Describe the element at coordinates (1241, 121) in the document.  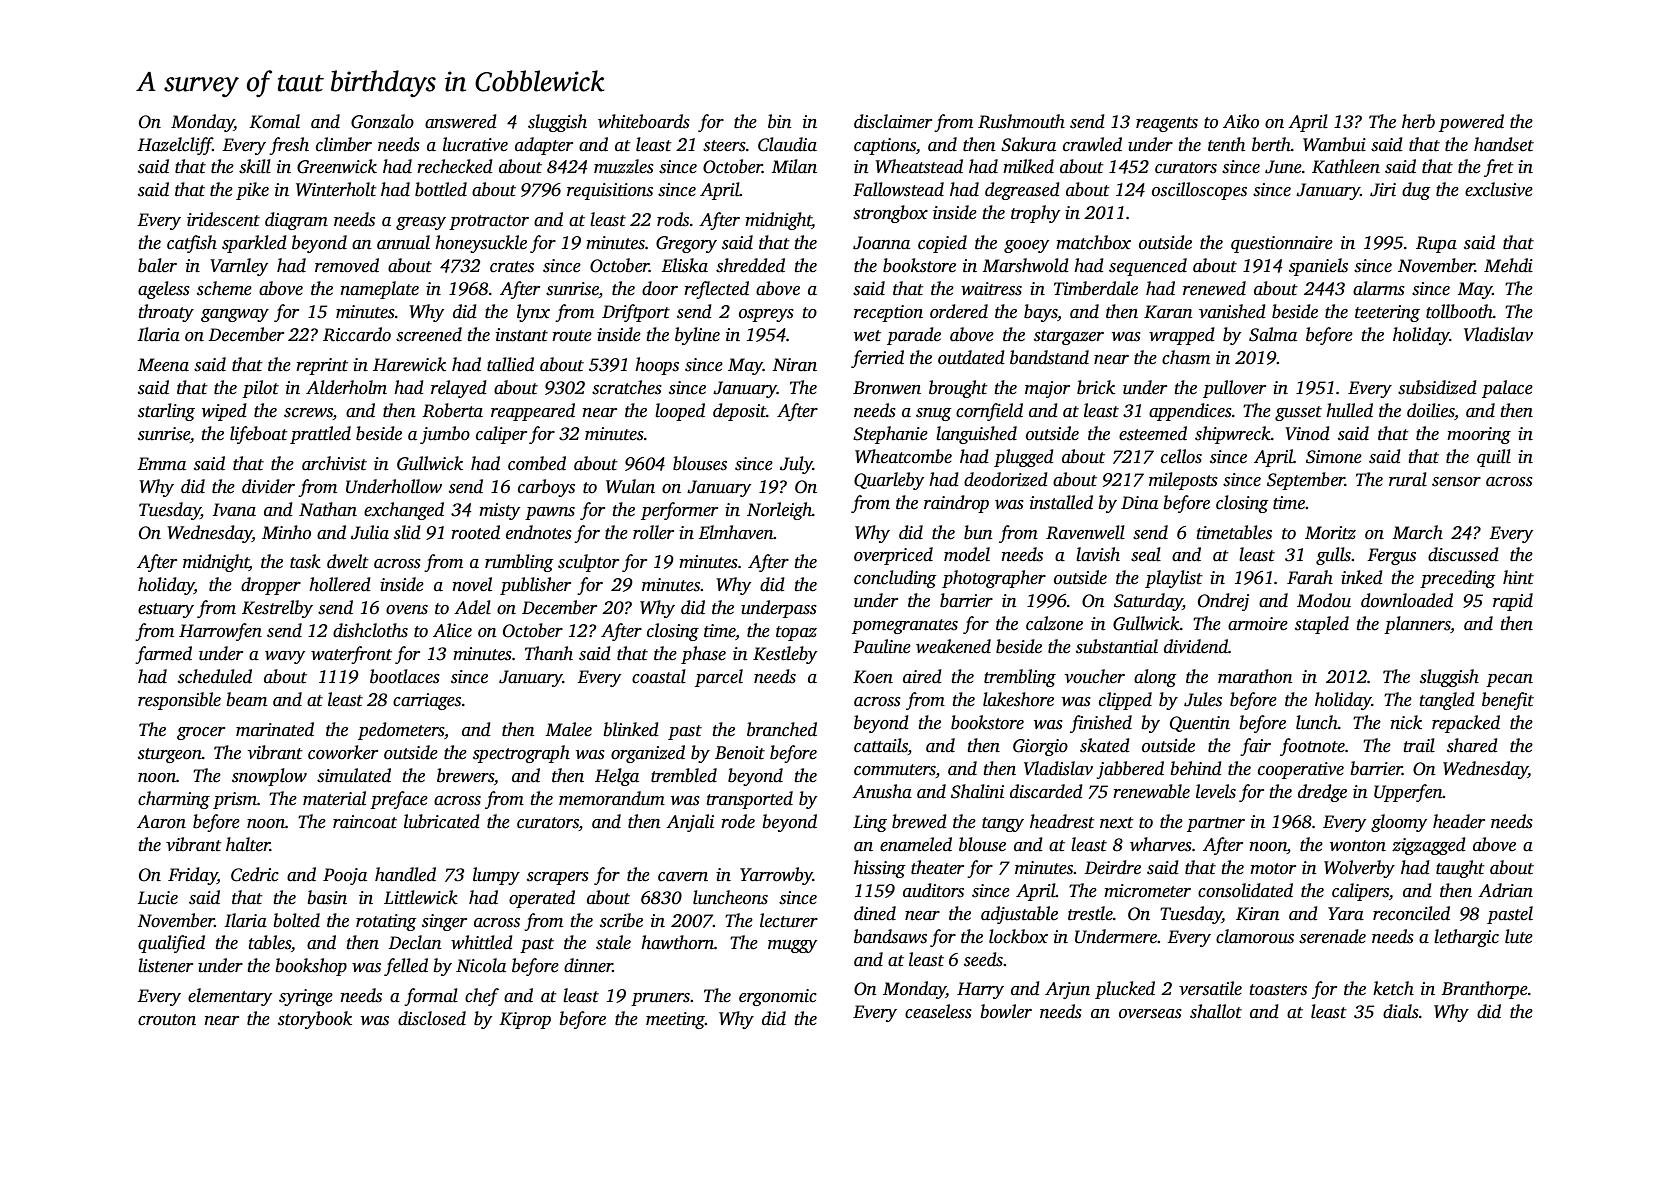
I see `Aiko` at that location.
